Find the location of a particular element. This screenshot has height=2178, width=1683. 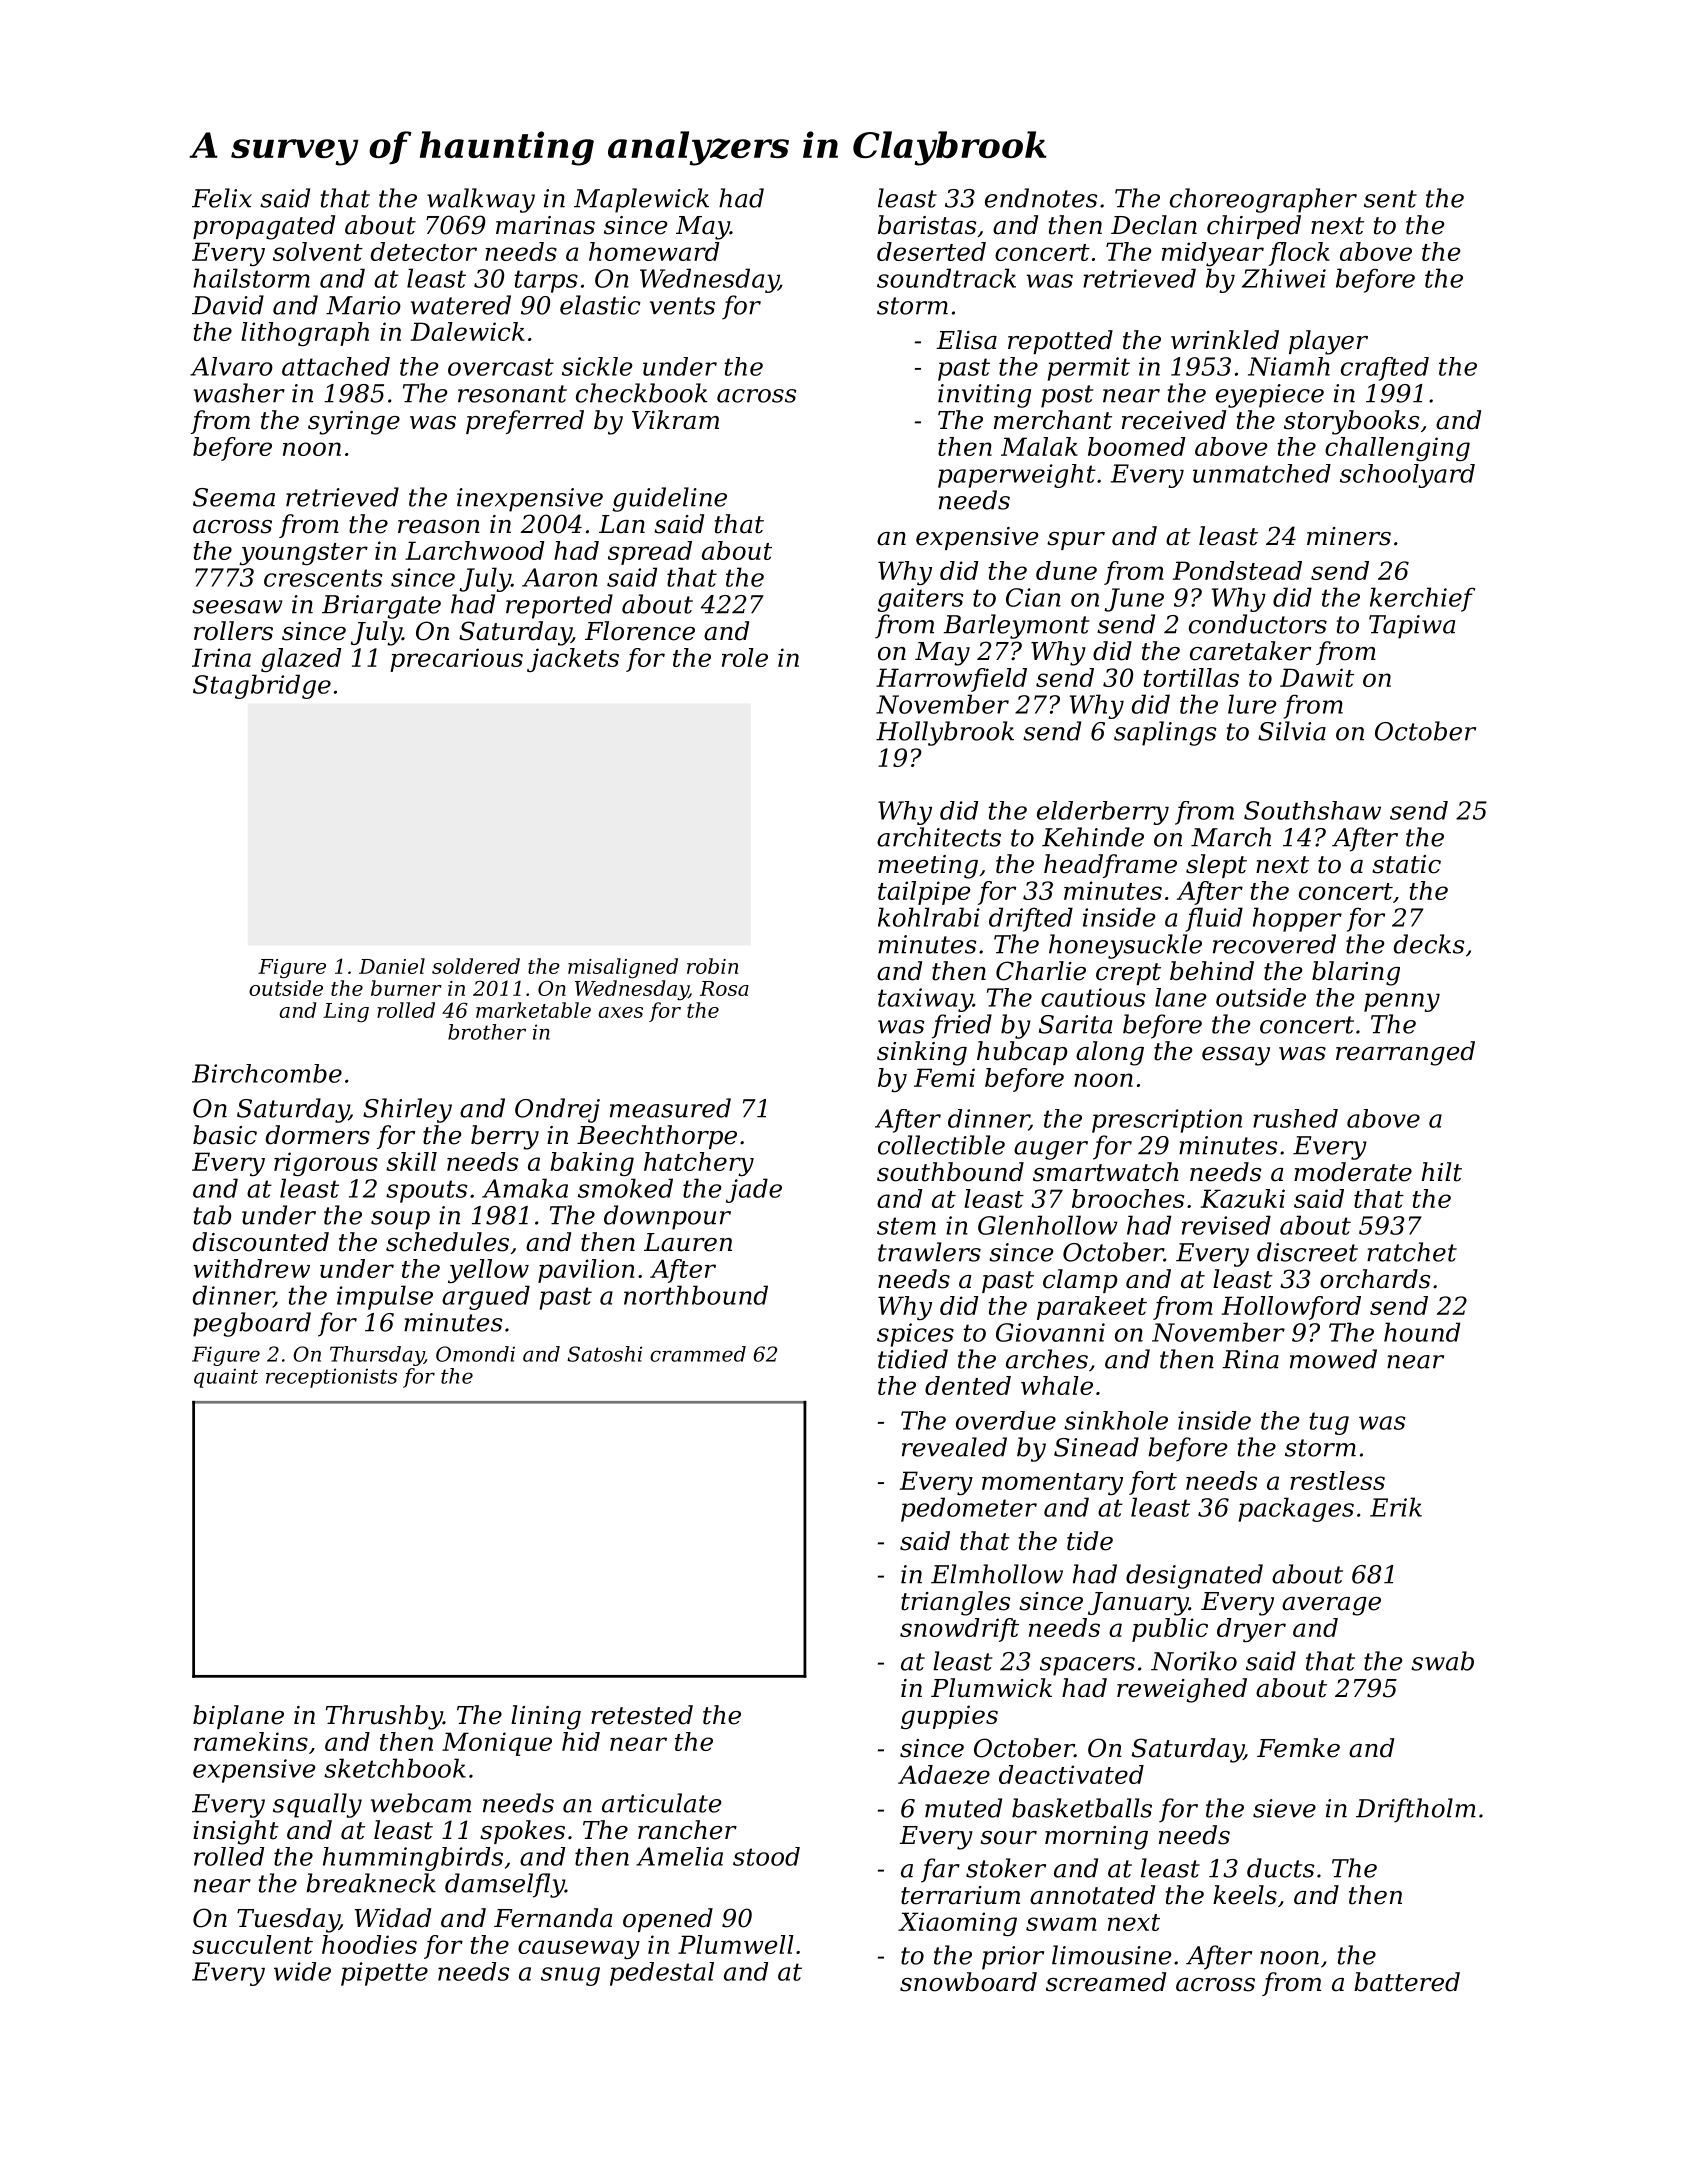

wrinkled is located at coordinates (1225, 340).
